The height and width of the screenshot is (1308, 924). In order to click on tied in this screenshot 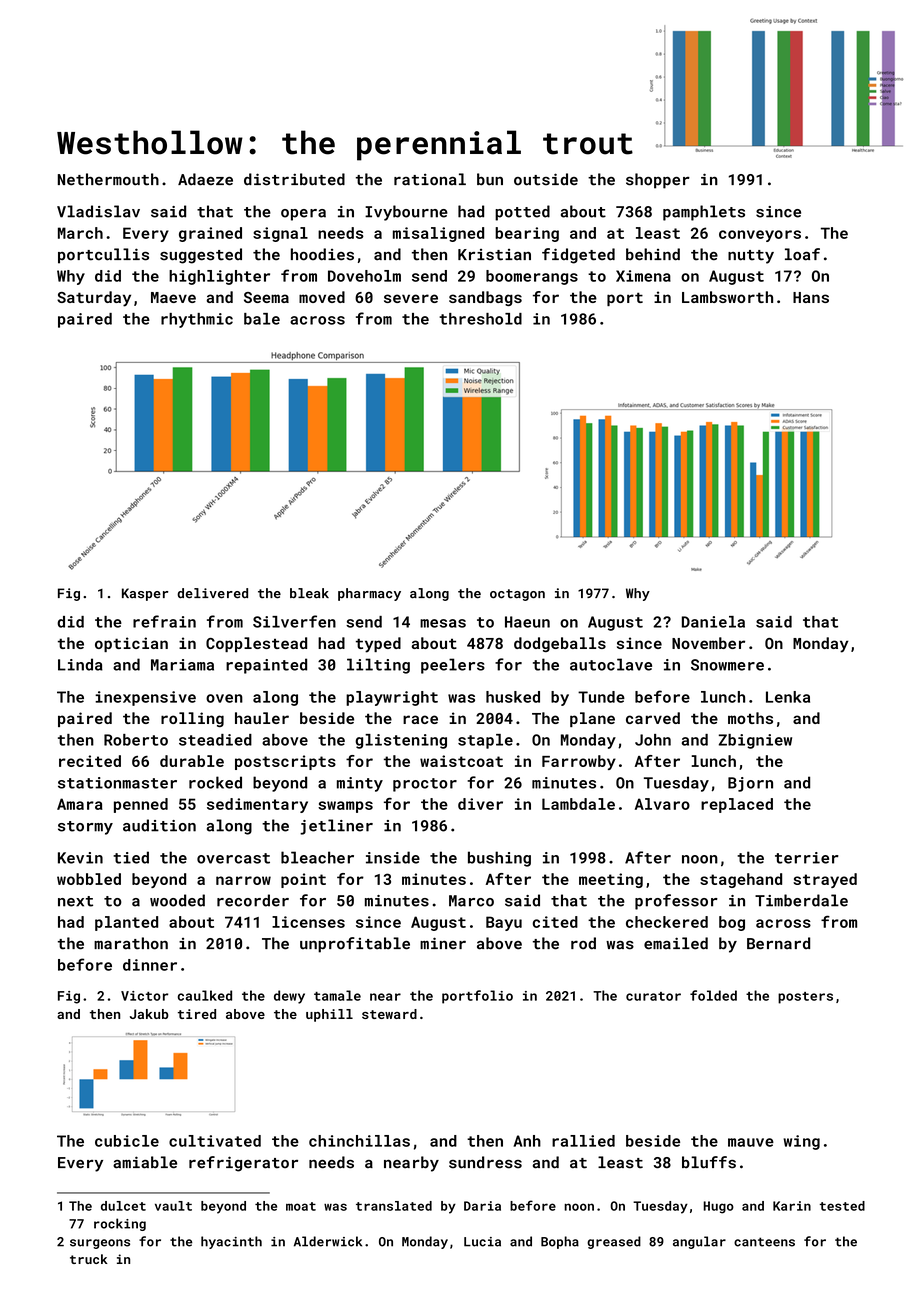, I will do `click(131, 857)`.
